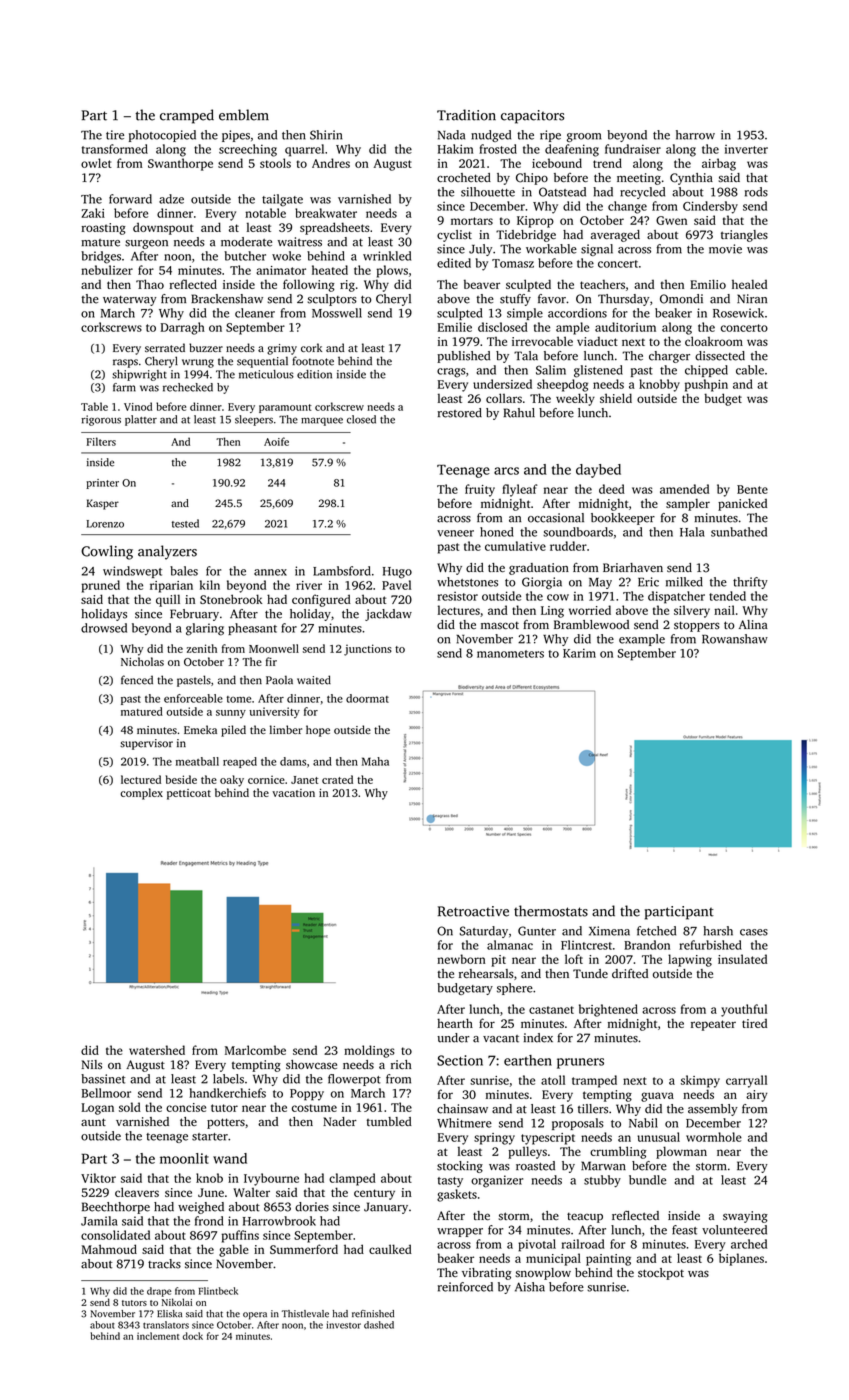 Image resolution: width=849 pixels, height=1400 pixels. What do you see at coordinates (756, 1096) in the document?
I see `airy` at bounding box center [756, 1096].
